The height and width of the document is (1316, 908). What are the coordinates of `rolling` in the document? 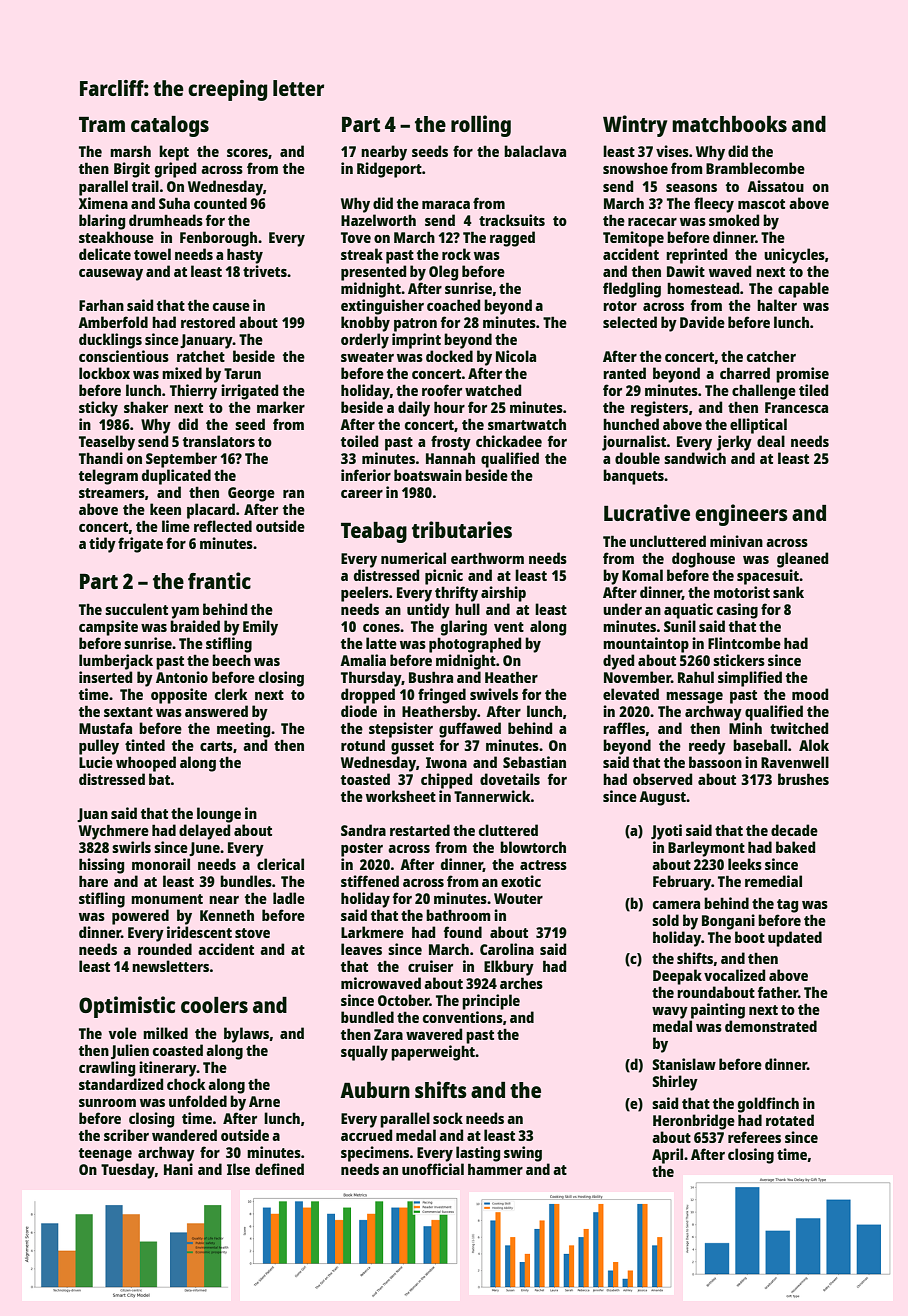 It's located at (481, 126).
